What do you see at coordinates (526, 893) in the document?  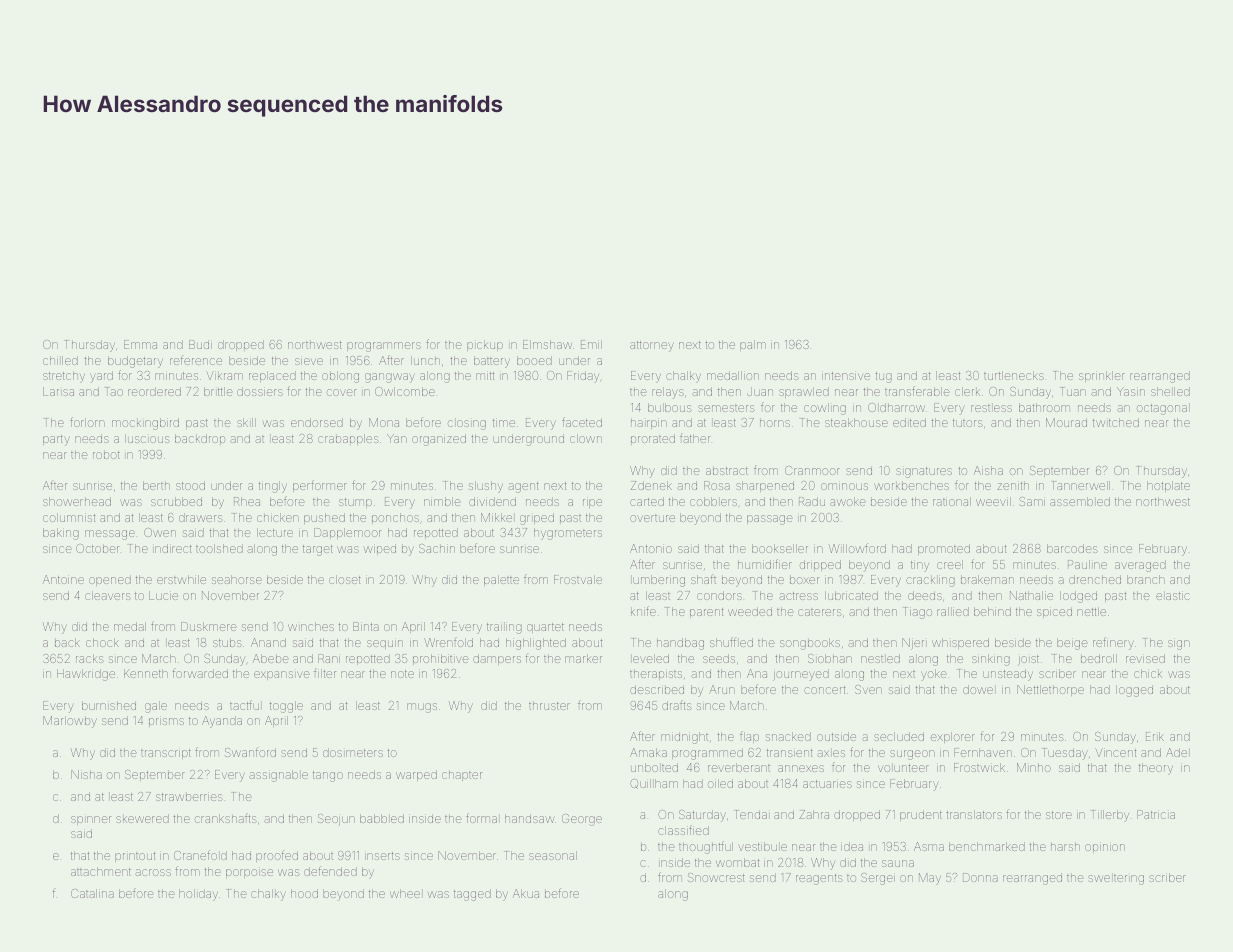 I see `Akua` at bounding box center [526, 893].
